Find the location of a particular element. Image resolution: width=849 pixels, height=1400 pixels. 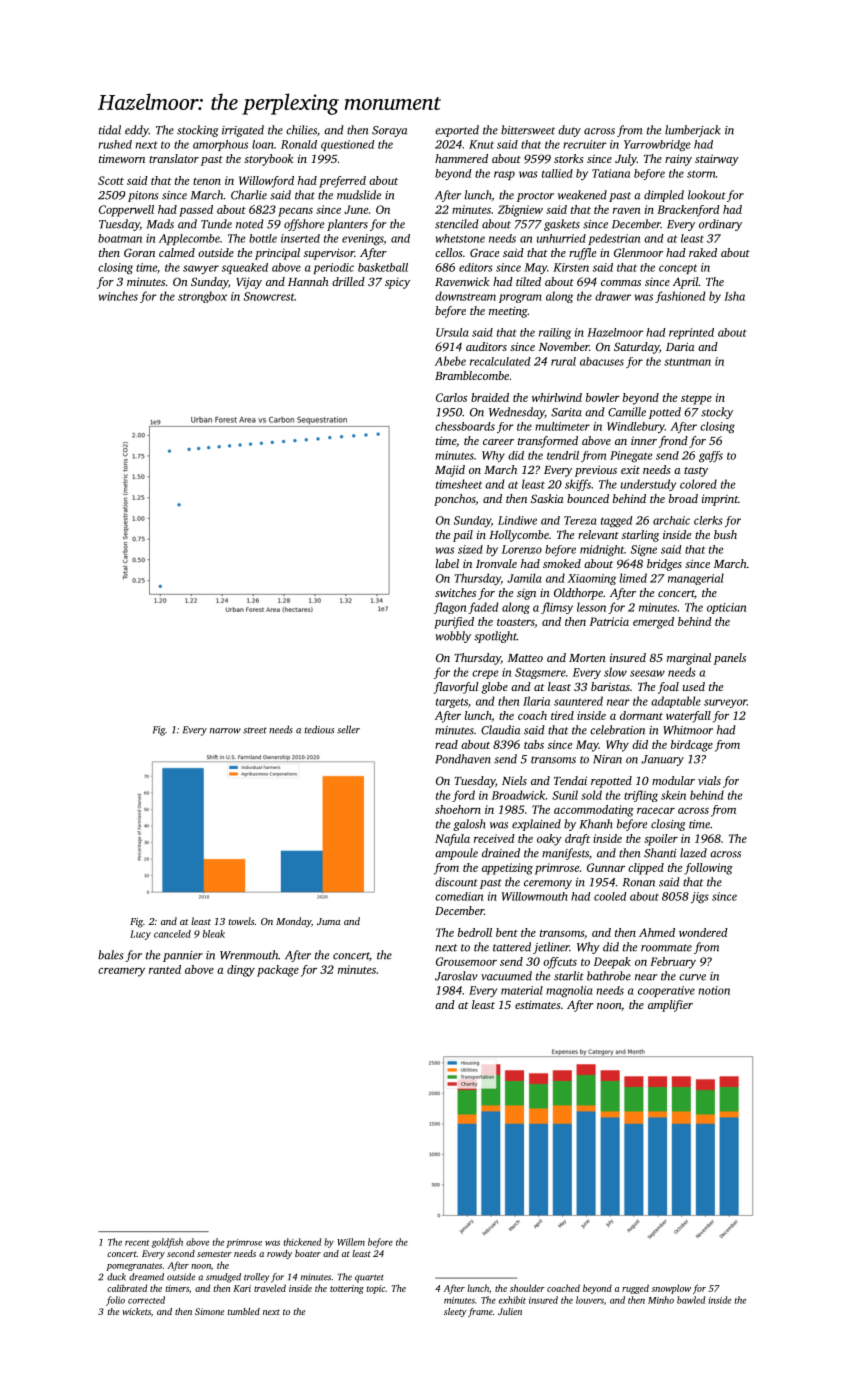

narrow is located at coordinates (225, 731).
